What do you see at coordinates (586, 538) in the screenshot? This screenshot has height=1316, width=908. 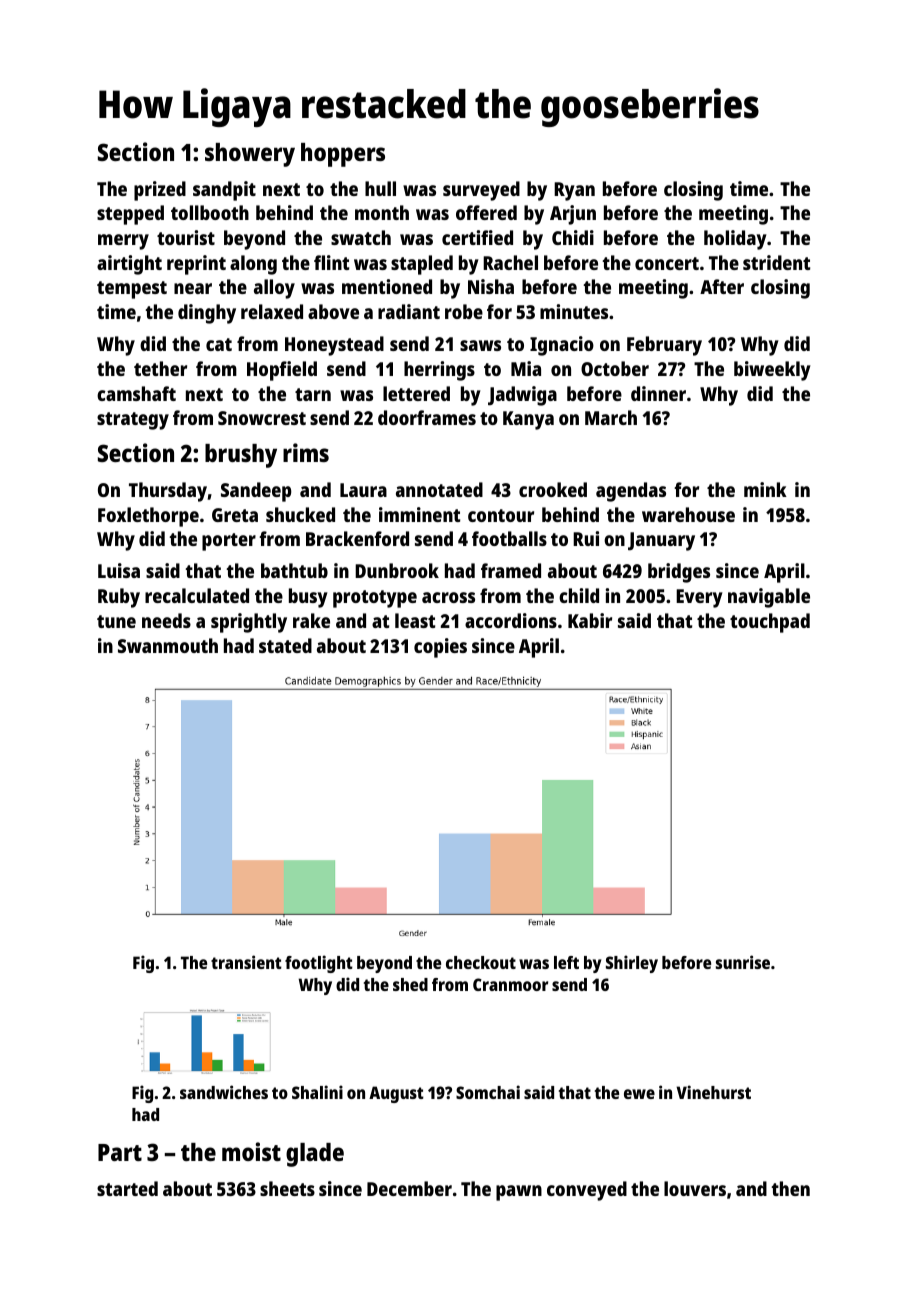 I see `Rui` at bounding box center [586, 538].
